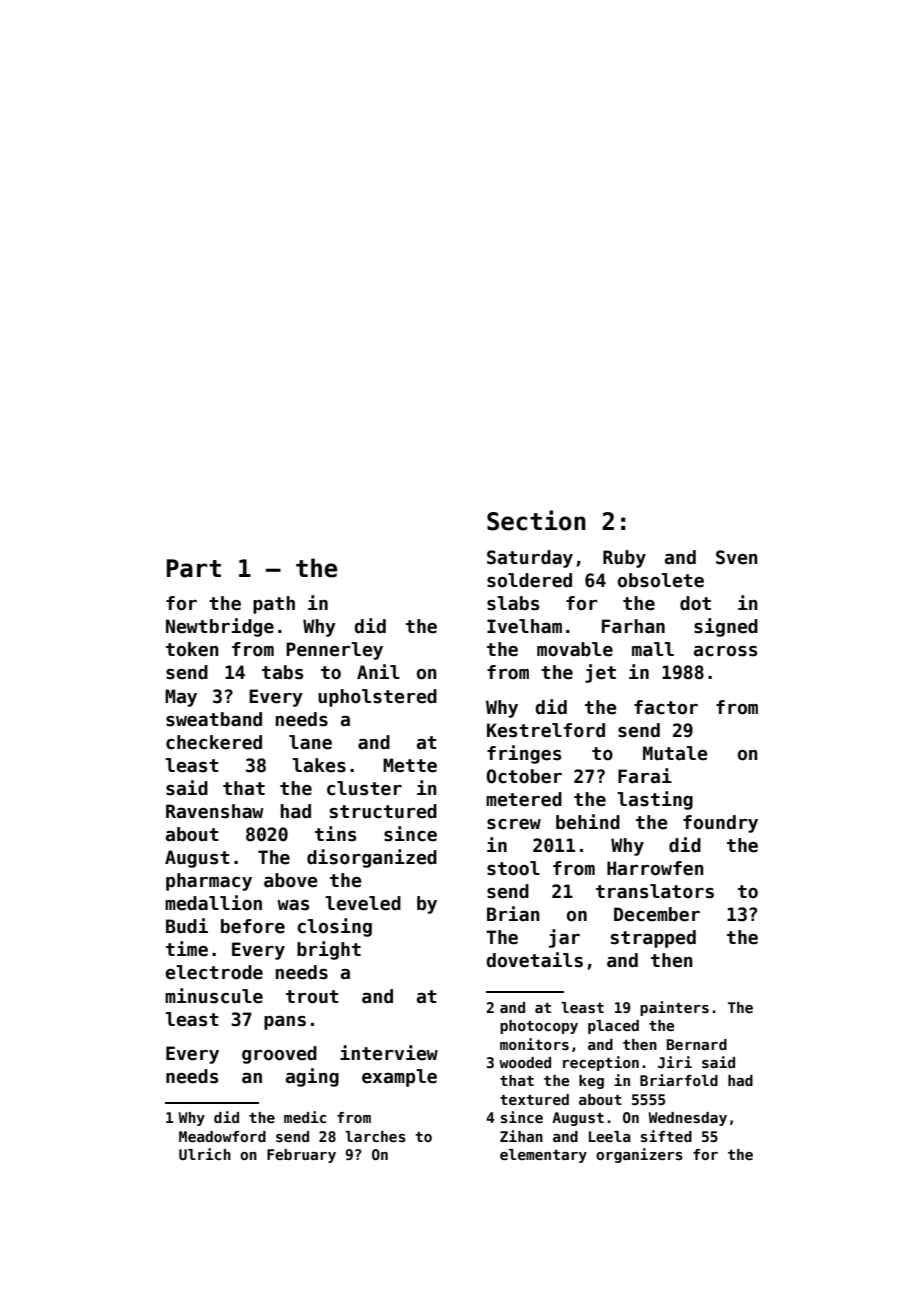 This document has height=1311, width=924. What do you see at coordinates (524, 799) in the document?
I see `metered` at bounding box center [524, 799].
